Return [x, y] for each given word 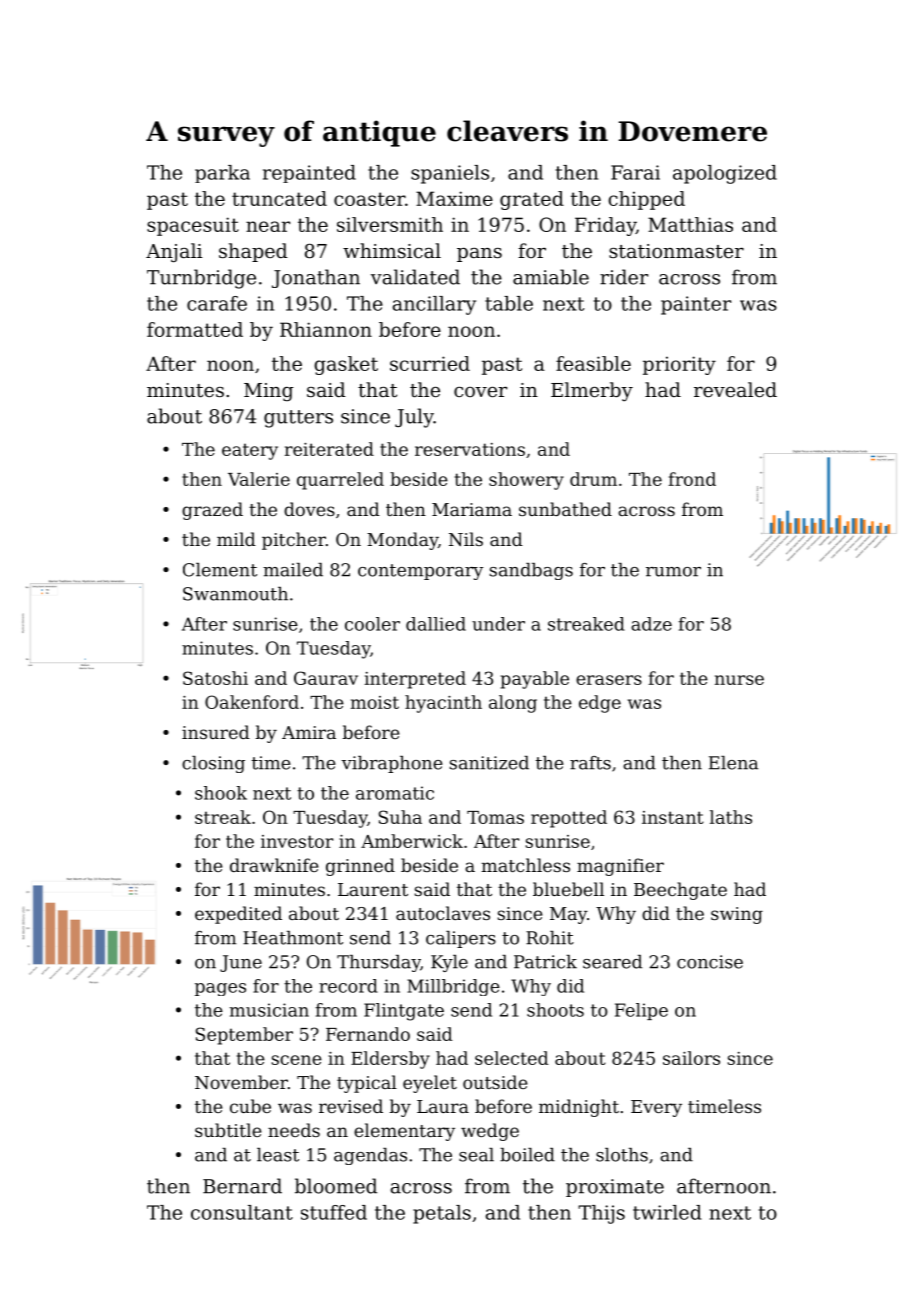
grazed [212, 511]
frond [692, 479]
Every [656, 1108]
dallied [436, 624]
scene [296, 1060]
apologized [725, 174]
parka [222, 174]
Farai [635, 172]
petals [442, 1214]
